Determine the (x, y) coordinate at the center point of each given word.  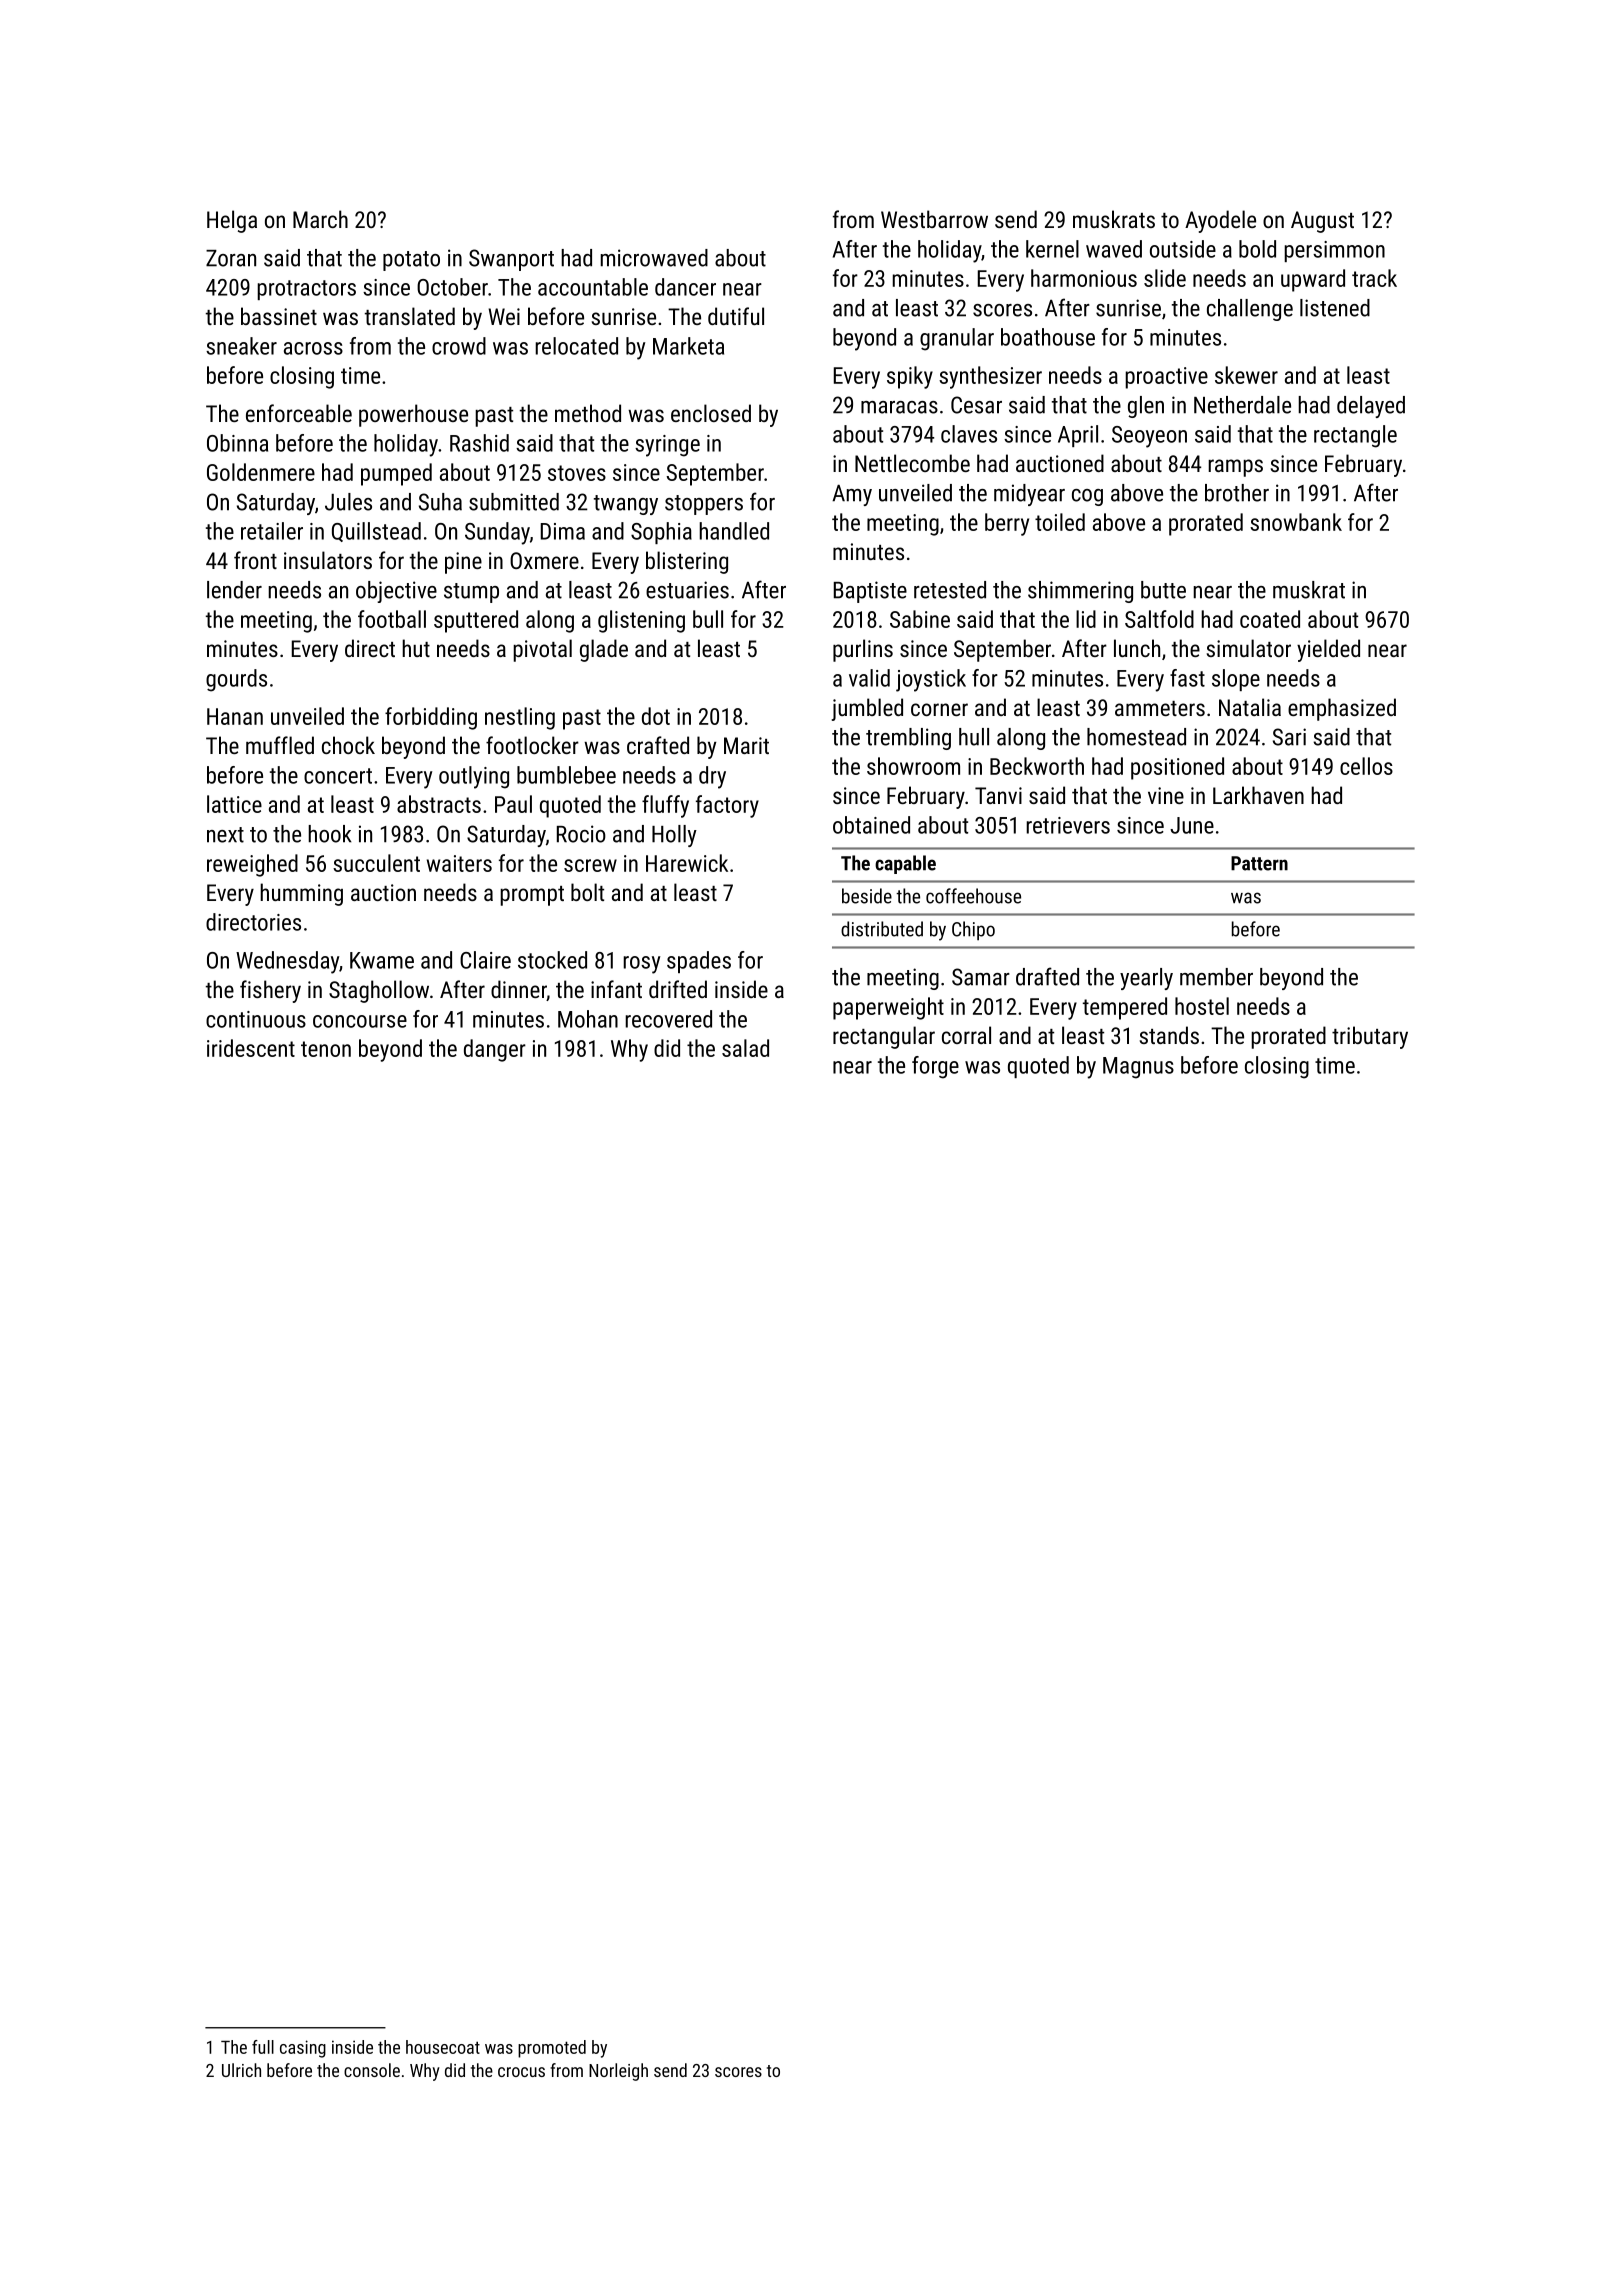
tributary (1370, 1037)
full (263, 2047)
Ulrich (241, 2070)
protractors (306, 290)
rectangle (1355, 436)
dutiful (736, 316)
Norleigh (618, 2072)
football (392, 619)
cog (1087, 497)
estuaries (687, 590)
